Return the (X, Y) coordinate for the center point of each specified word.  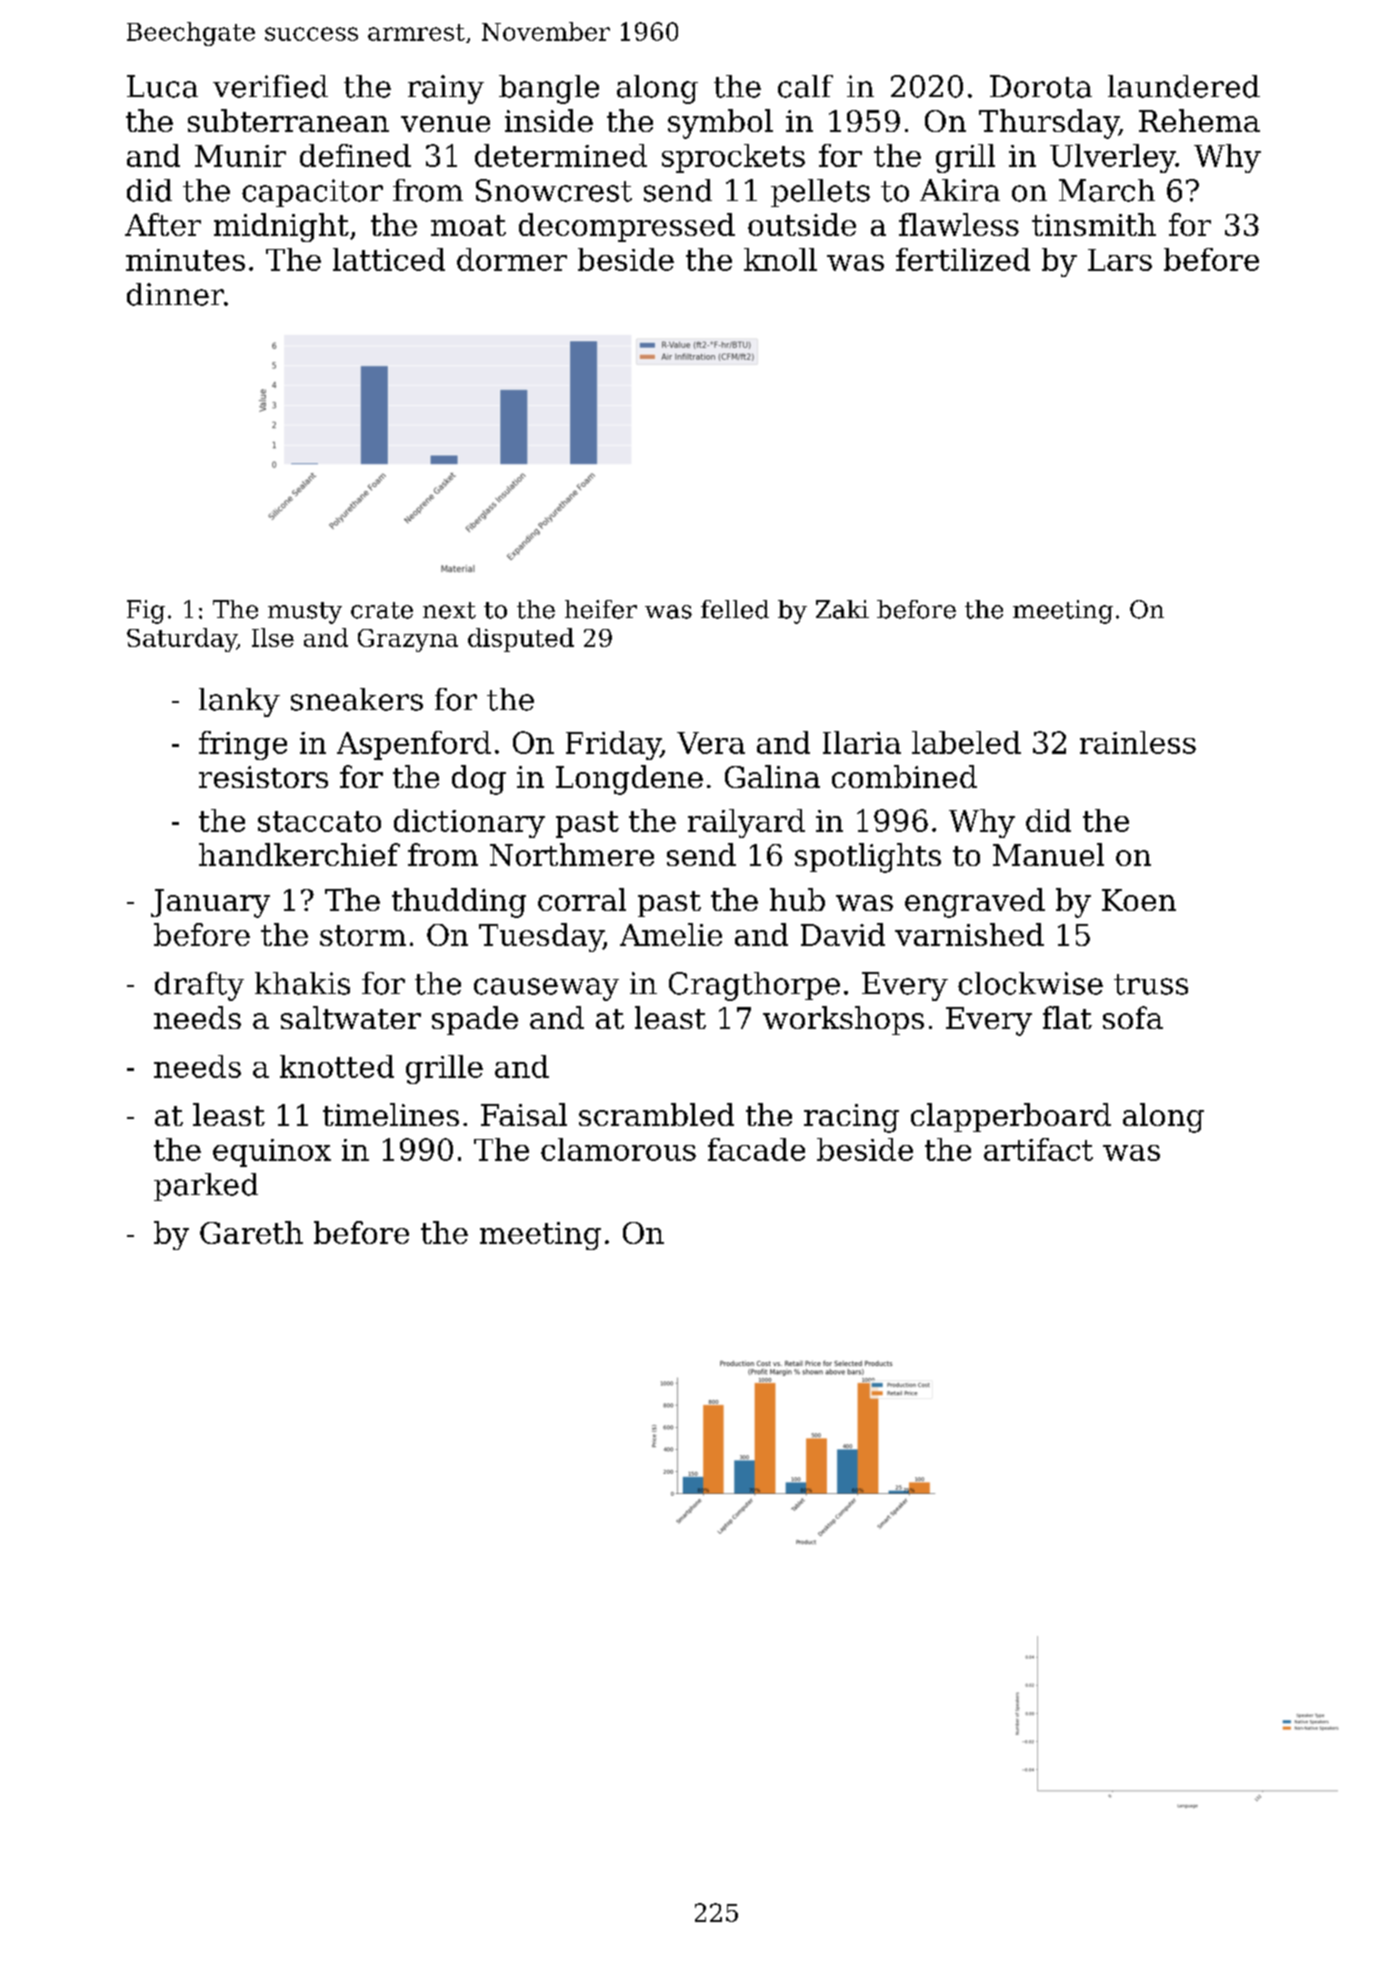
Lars (1120, 260)
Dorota (1041, 86)
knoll (780, 259)
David (843, 934)
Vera (711, 743)
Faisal (524, 1114)
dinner (175, 294)
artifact (1038, 1149)
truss (1151, 984)
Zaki (842, 609)
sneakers (357, 699)
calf (805, 86)
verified (270, 86)
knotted (337, 1066)
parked (206, 1187)
